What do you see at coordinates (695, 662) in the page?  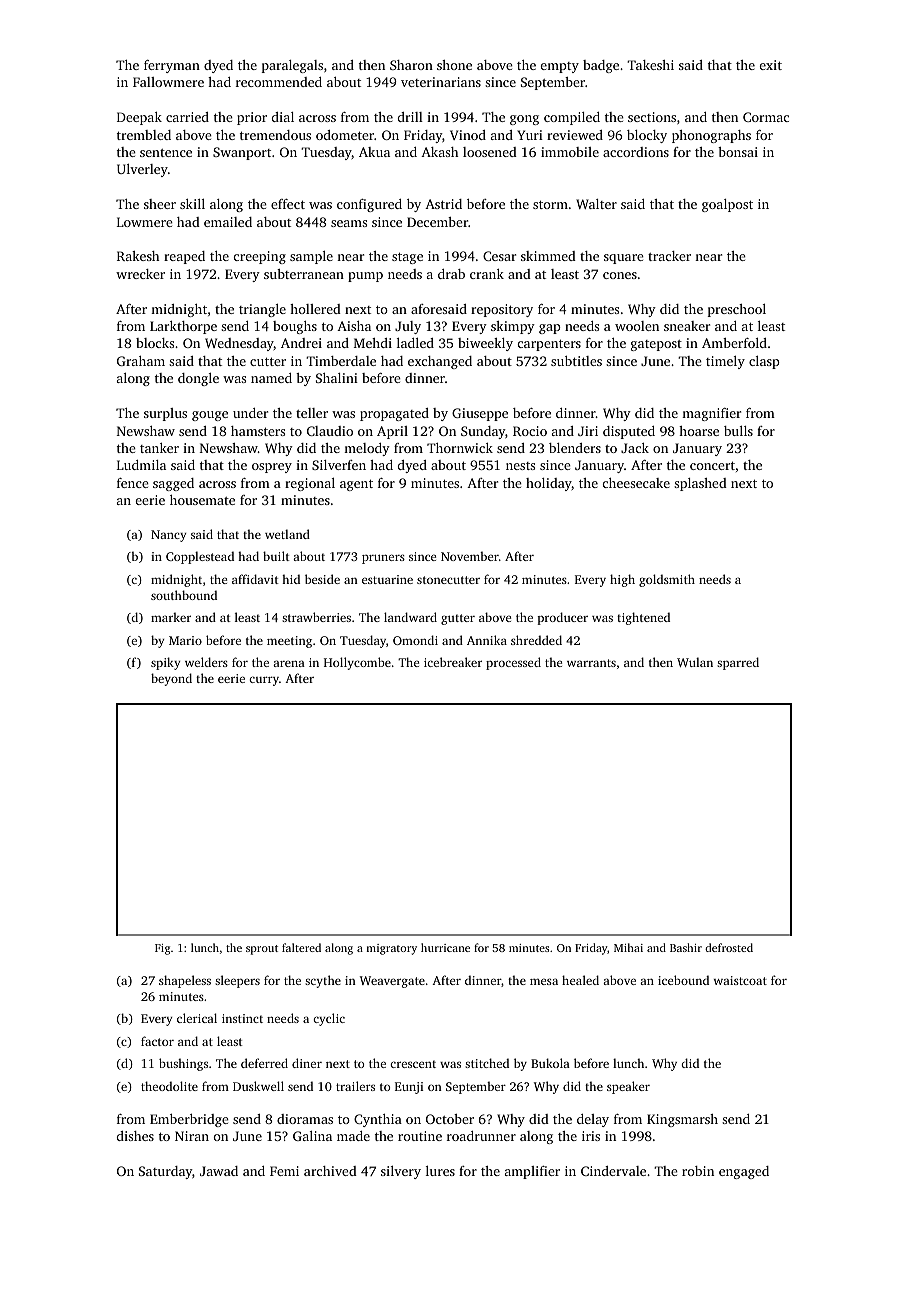 I see `Wulan` at bounding box center [695, 662].
